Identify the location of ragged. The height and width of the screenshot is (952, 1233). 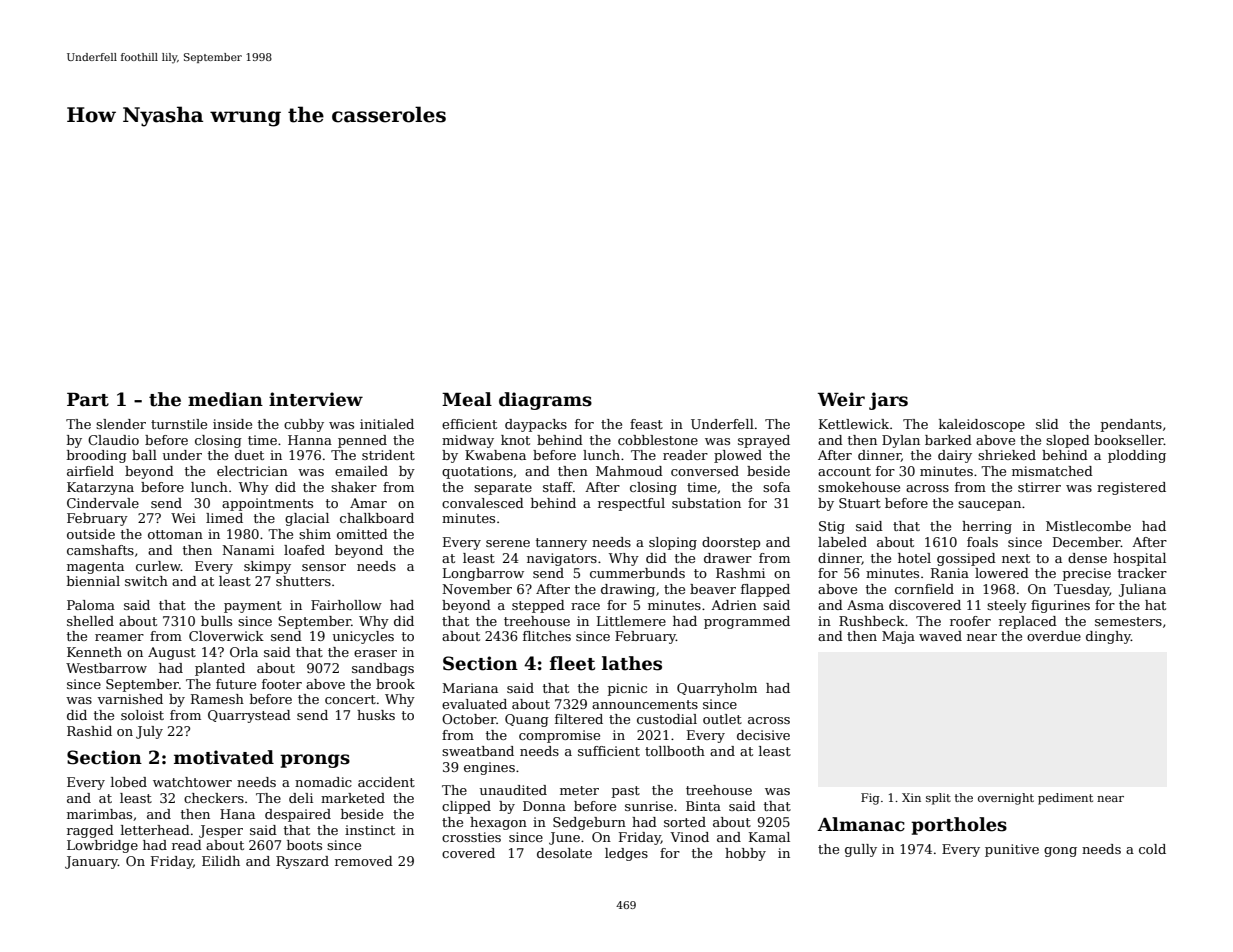
(90, 831).
